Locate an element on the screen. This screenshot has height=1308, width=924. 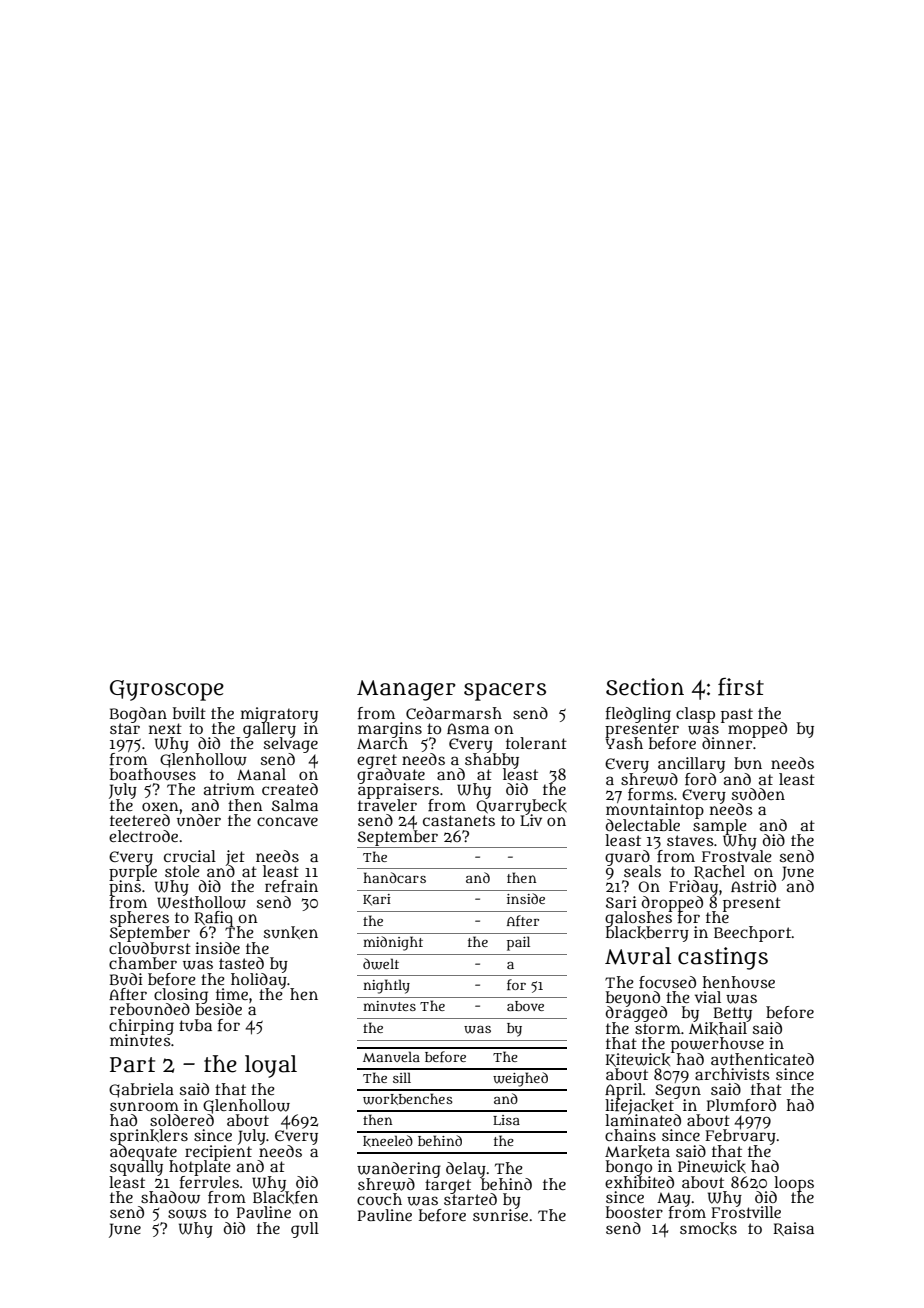
first is located at coordinates (741, 687).
